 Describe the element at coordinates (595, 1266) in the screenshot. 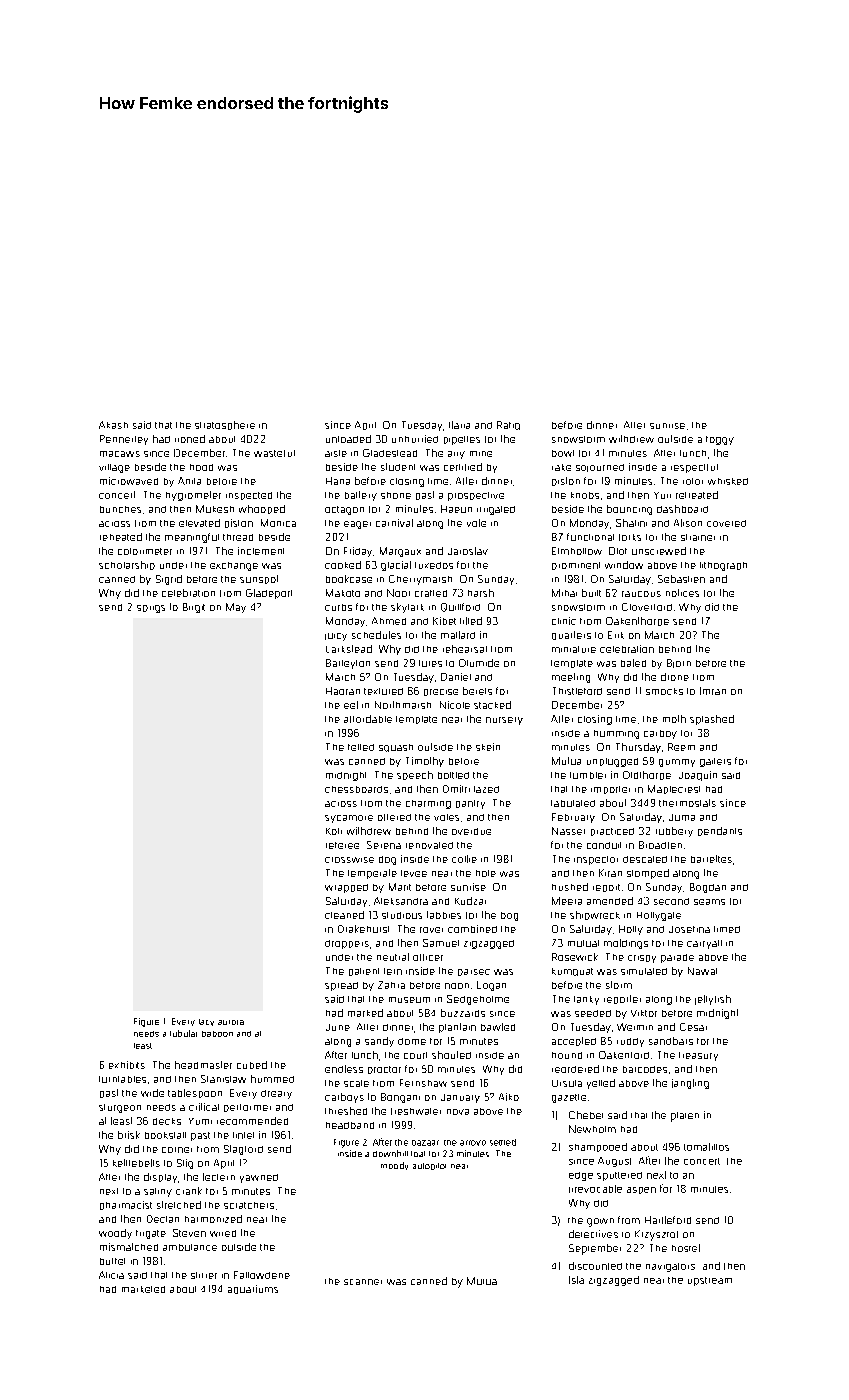

I see `discounted` at that location.
